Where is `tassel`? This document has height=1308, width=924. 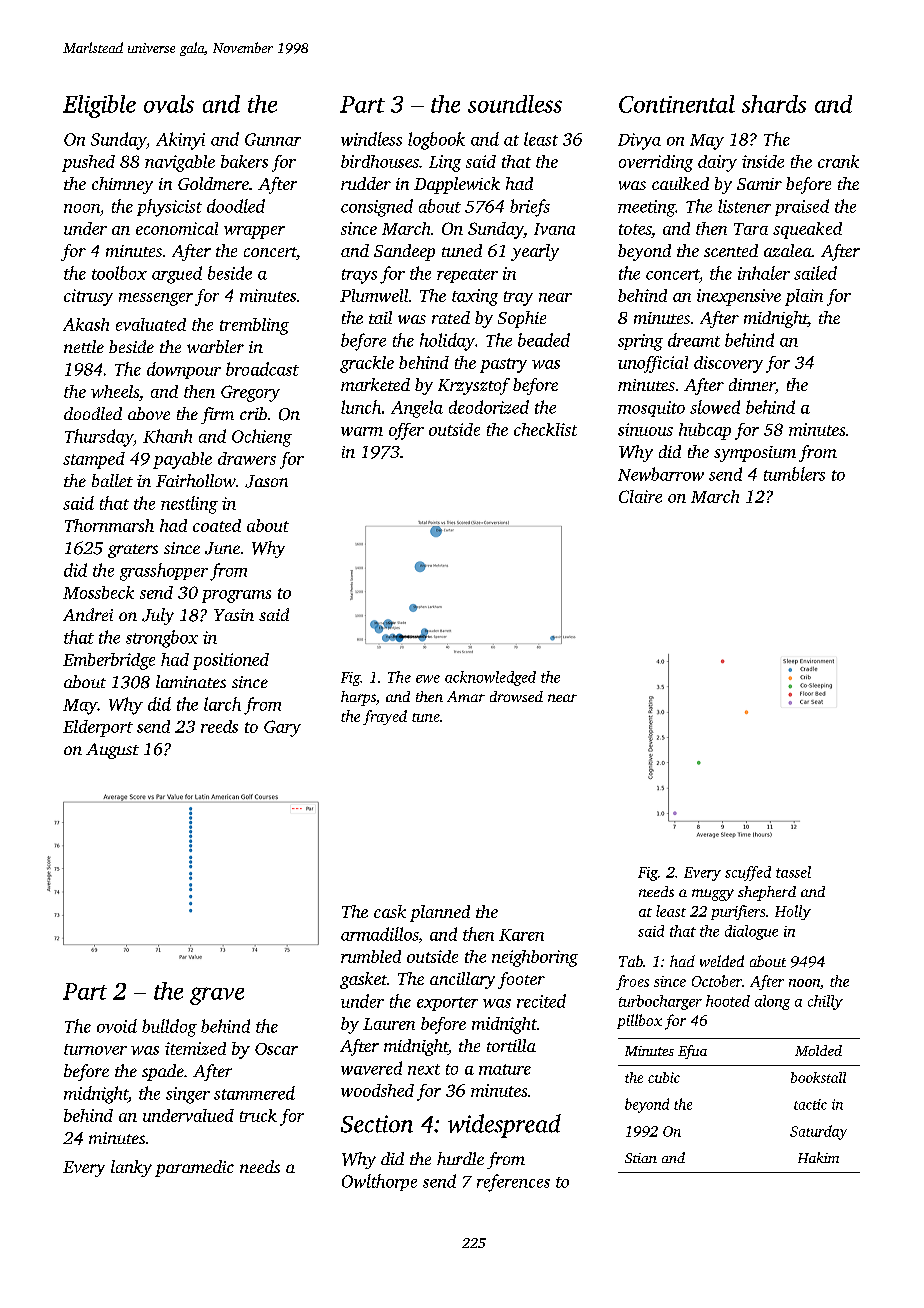
tassel is located at coordinates (793, 872).
